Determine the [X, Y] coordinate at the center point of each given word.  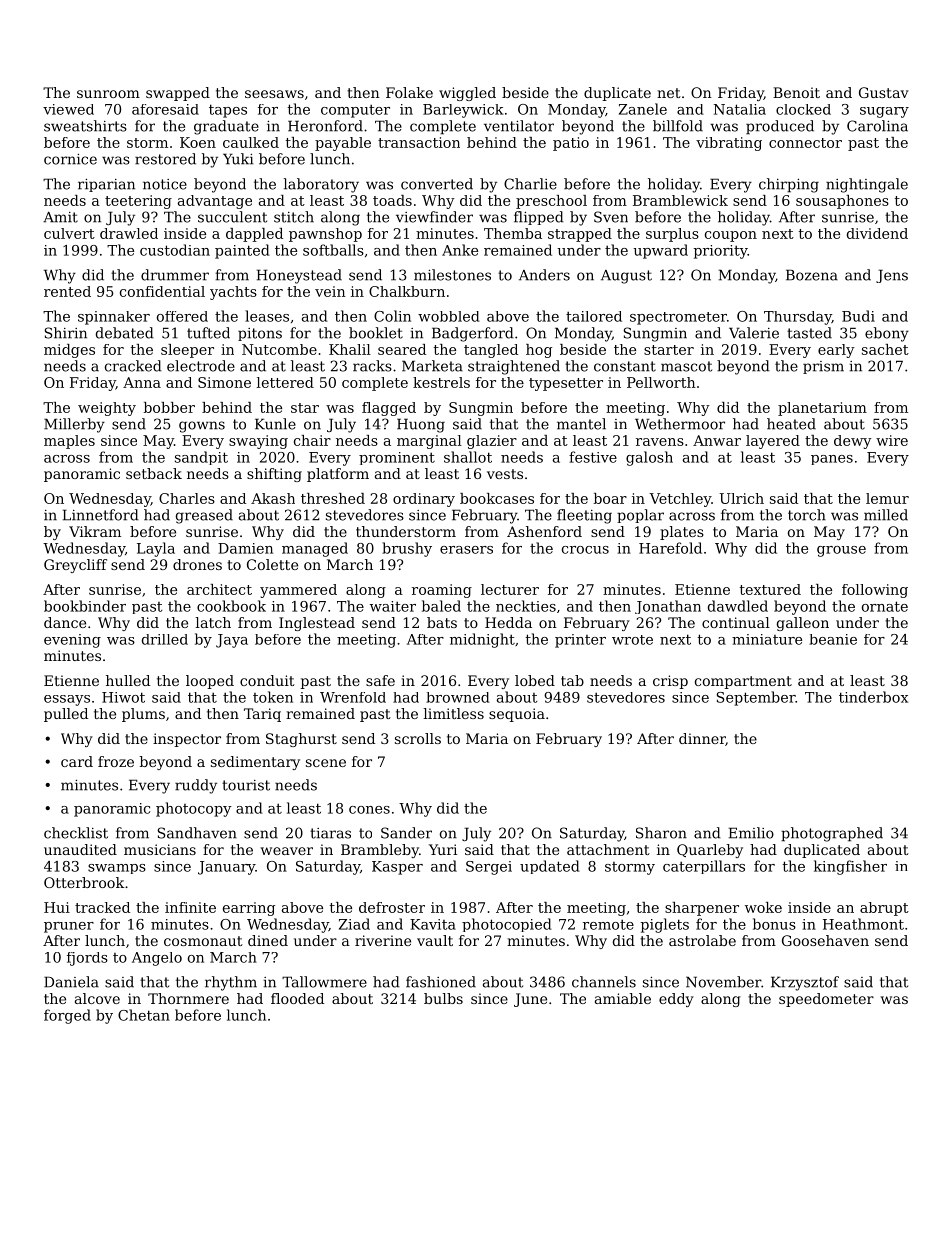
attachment [608, 849]
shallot [468, 457]
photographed [832, 834]
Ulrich [742, 498]
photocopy [194, 809]
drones [197, 564]
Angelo [157, 959]
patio [571, 144]
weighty [107, 409]
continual [736, 622]
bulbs [443, 998]
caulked [251, 142]
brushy [407, 549]
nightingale [867, 185]
